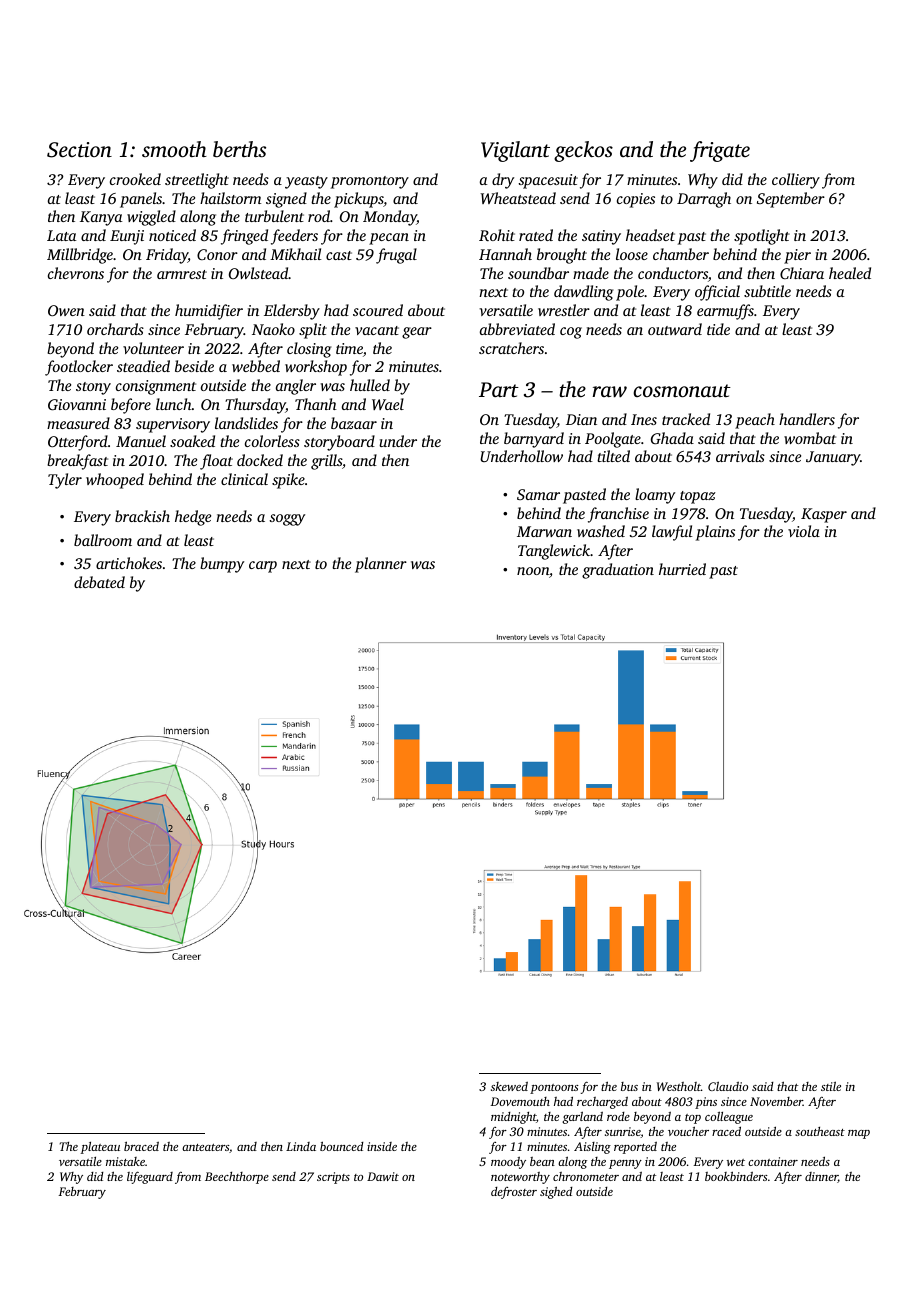 Image resolution: width=924 pixels, height=1314 pixels. What do you see at coordinates (301, 1146) in the page?
I see `Linda` at bounding box center [301, 1146].
